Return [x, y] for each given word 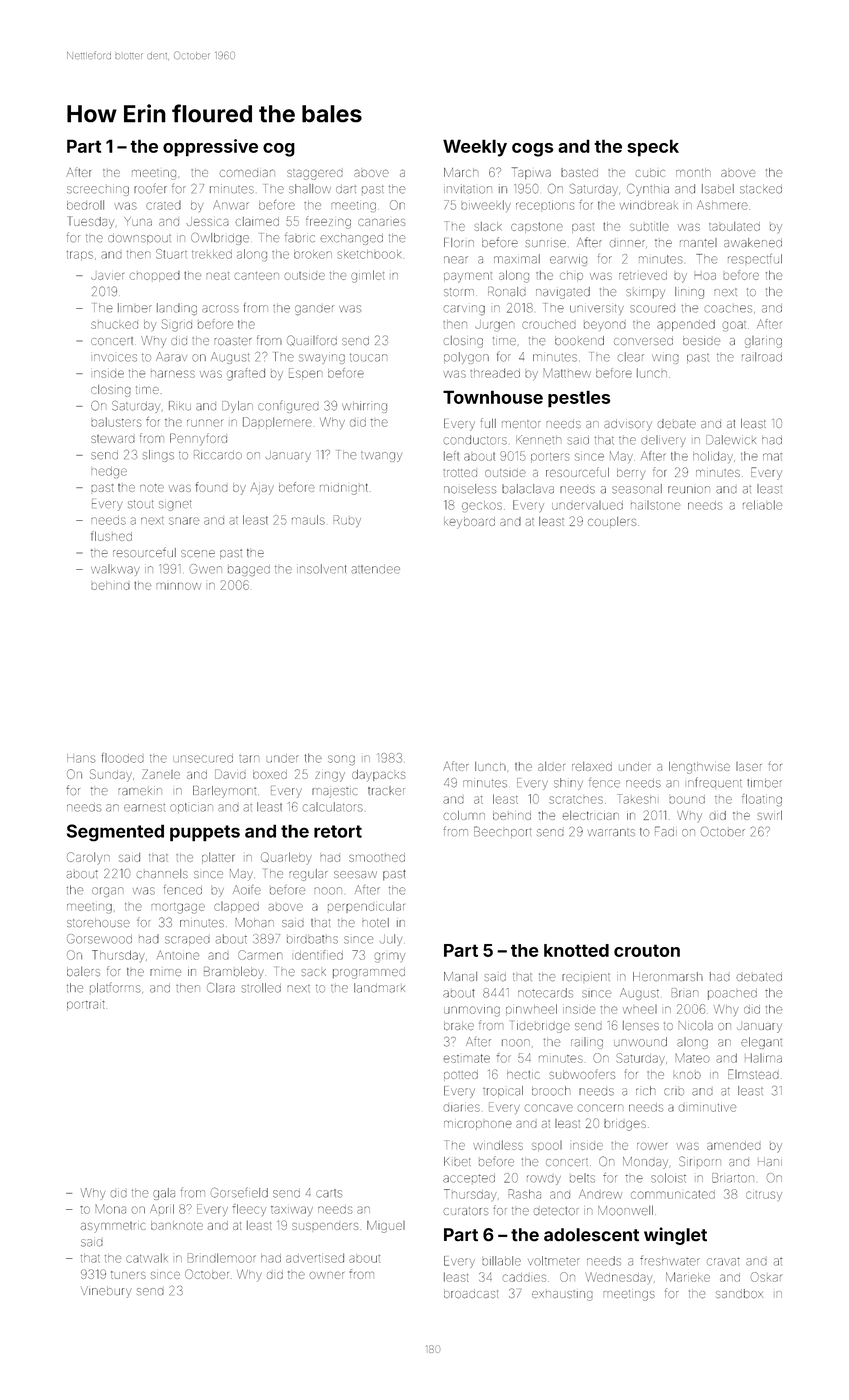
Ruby [347, 521]
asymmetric [113, 1226]
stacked [761, 189]
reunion [689, 490]
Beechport [502, 832]
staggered [315, 174]
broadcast [471, 1293]
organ [107, 892]
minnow [178, 586]
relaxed [592, 766]
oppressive [210, 148]
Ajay [262, 489]
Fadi [666, 831]
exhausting [562, 1295]
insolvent [321, 569]
